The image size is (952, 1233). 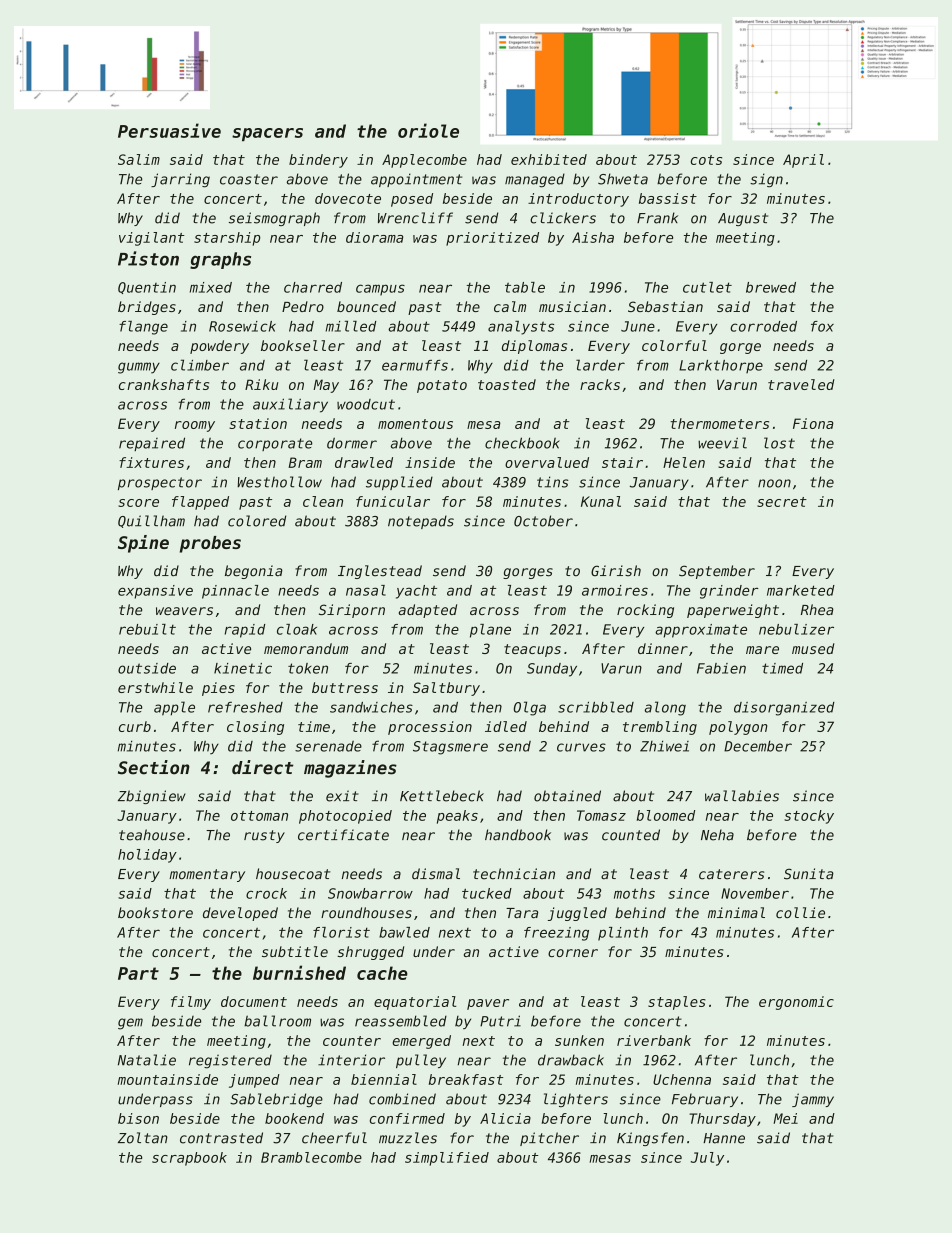 What do you see at coordinates (277, 1021) in the image?
I see `ballroom` at bounding box center [277, 1021].
